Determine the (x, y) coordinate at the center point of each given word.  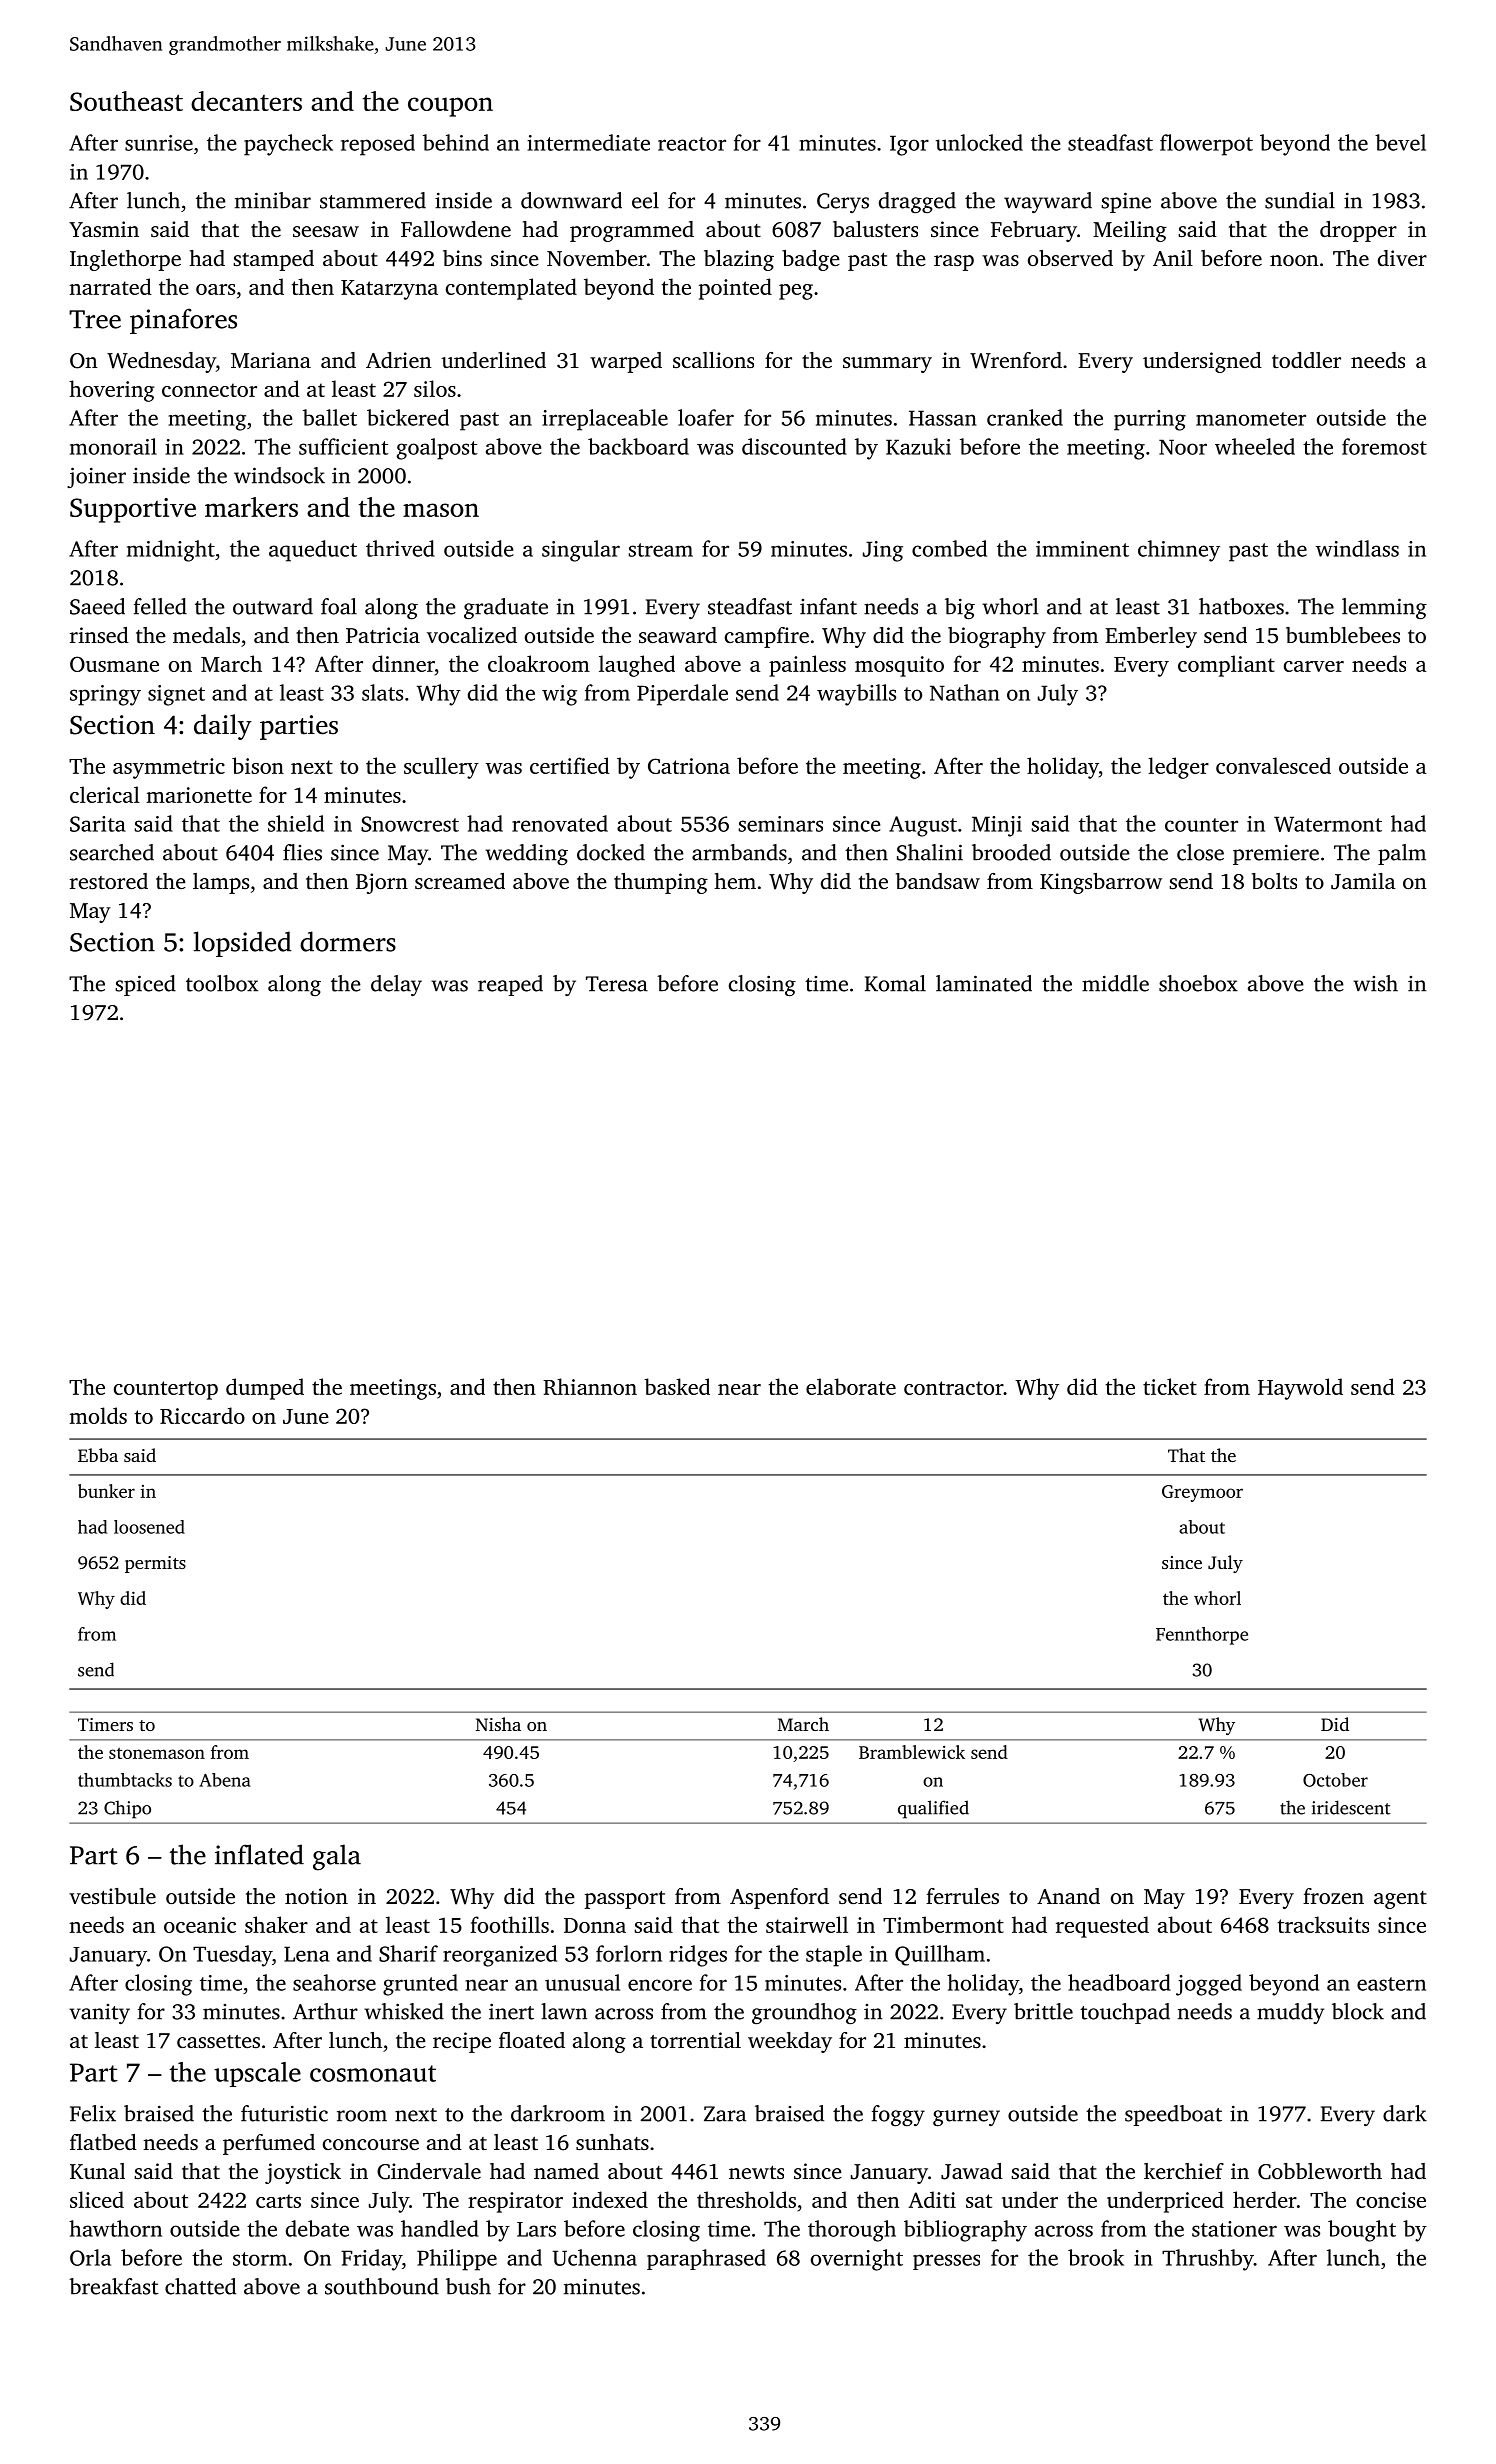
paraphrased (706, 2259)
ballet (330, 417)
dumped (265, 1389)
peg (796, 292)
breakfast (114, 2286)
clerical (105, 794)
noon (1294, 260)
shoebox (1198, 983)
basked (677, 1386)
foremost (1384, 446)
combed (949, 548)
